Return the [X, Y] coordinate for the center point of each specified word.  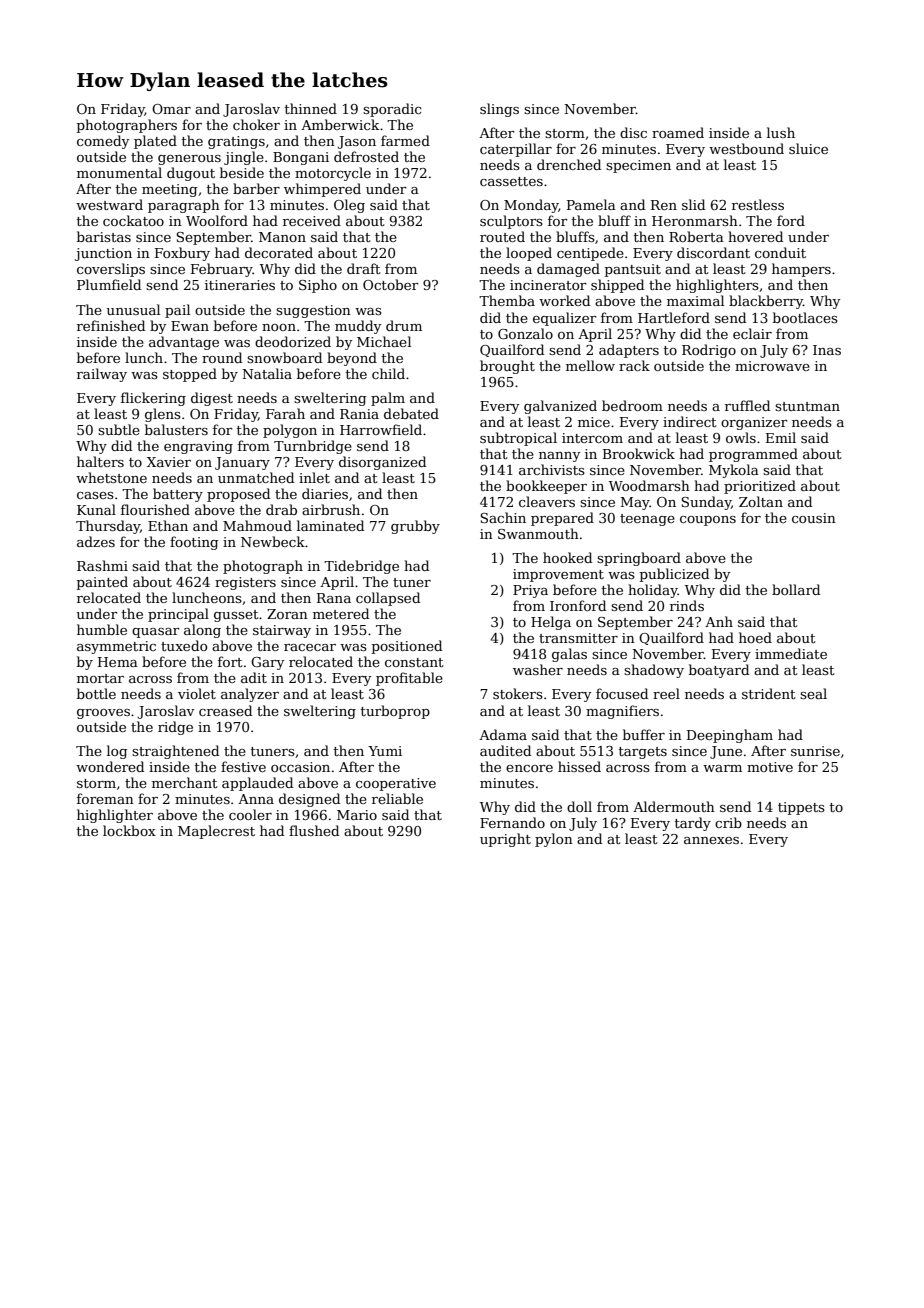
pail [177, 311]
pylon [554, 840]
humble [102, 629]
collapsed [388, 599]
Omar [171, 109]
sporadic [392, 110]
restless [758, 204]
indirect [690, 421]
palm [388, 399]
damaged [568, 270]
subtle [119, 429]
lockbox [129, 830]
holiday [653, 591]
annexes [711, 840]
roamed [678, 132]
